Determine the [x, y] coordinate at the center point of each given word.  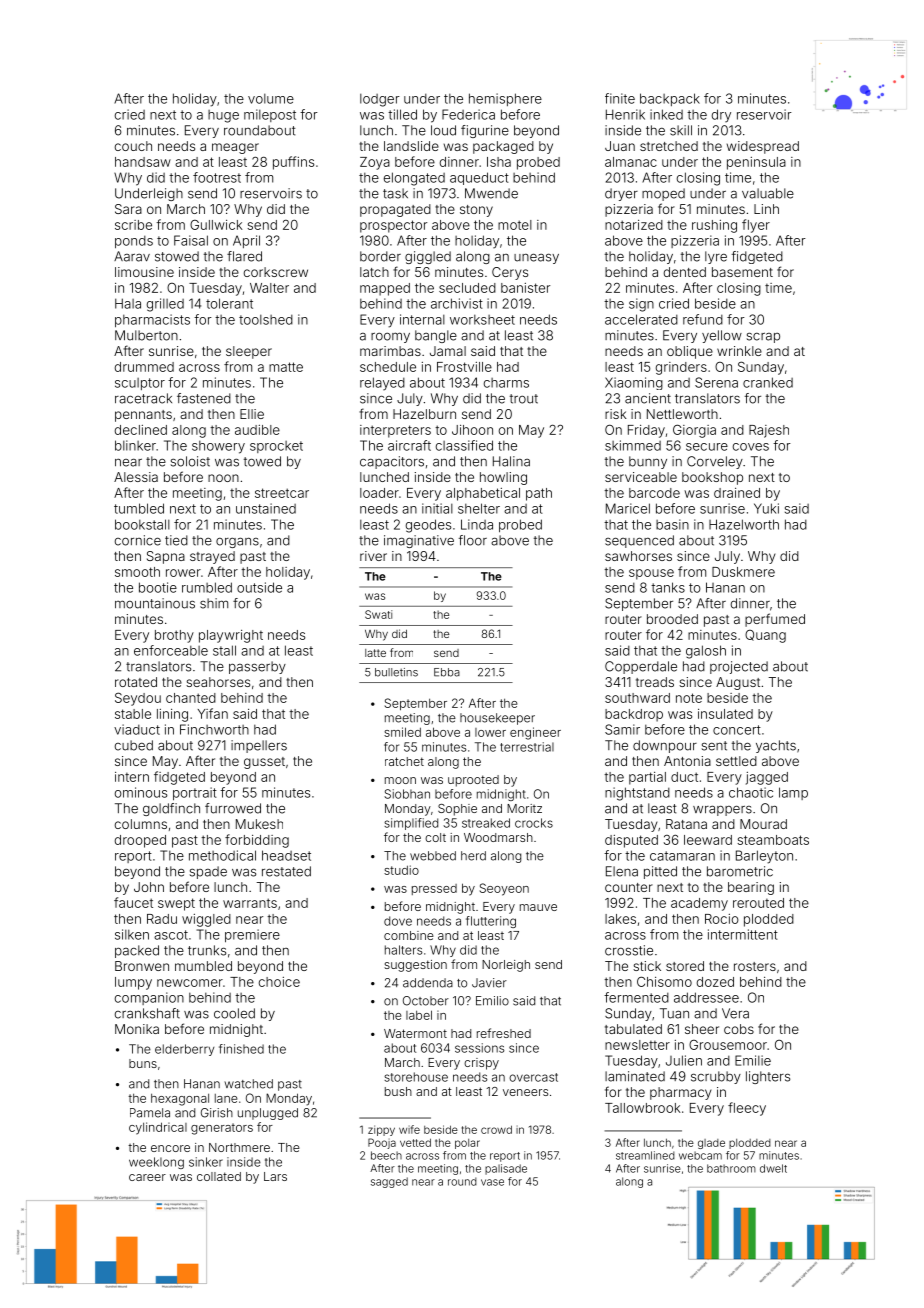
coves [751, 447]
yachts [776, 746]
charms [506, 383]
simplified [411, 824]
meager [235, 148]
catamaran [682, 856]
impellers [259, 746]
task [395, 193]
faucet [133, 902]
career [147, 1177]
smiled [402, 732]
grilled [165, 305]
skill [681, 130]
